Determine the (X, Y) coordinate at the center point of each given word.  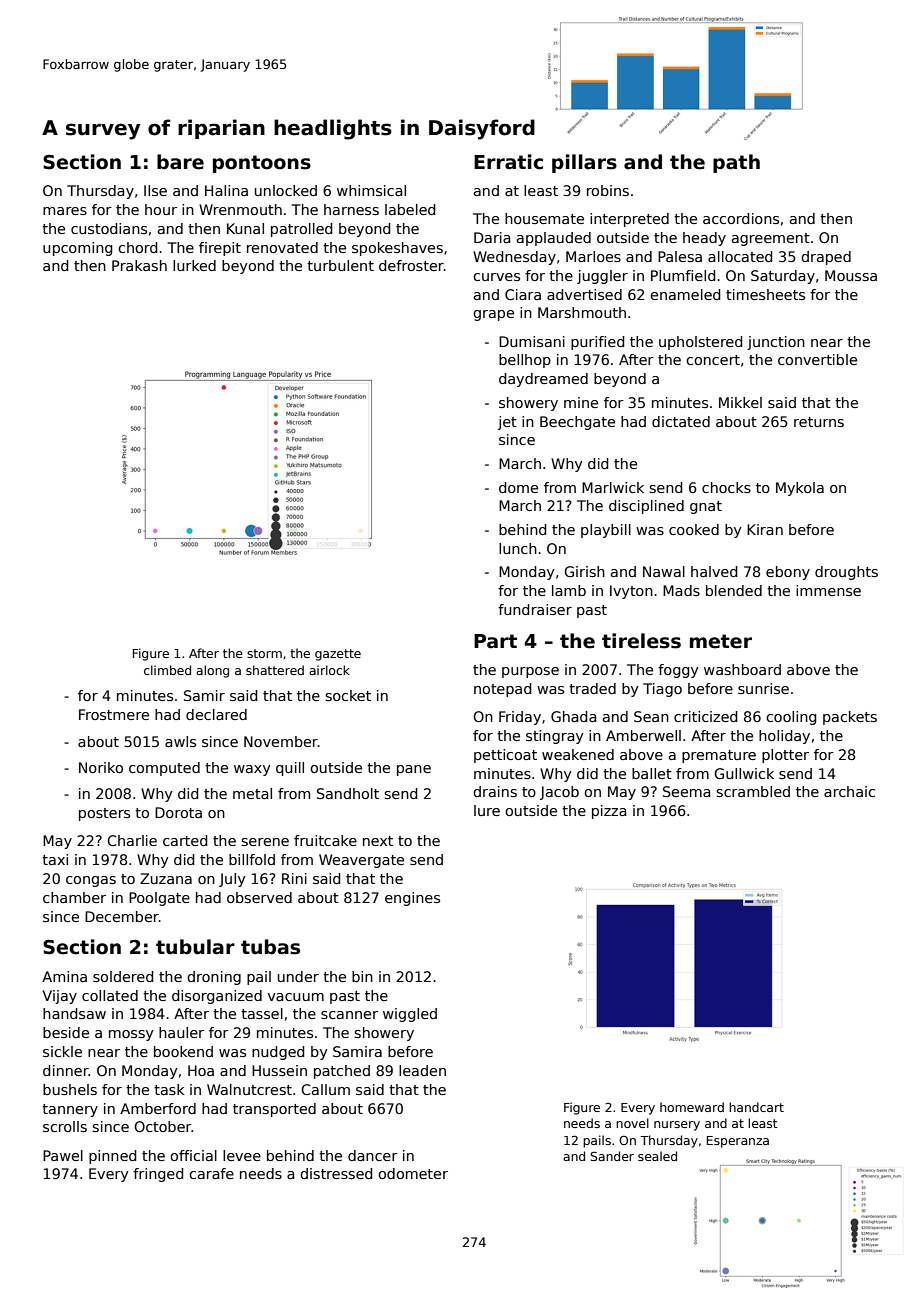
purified (597, 343)
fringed (158, 1175)
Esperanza (738, 1142)
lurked (194, 265)
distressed (336, 1173)
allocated (740, 256)
